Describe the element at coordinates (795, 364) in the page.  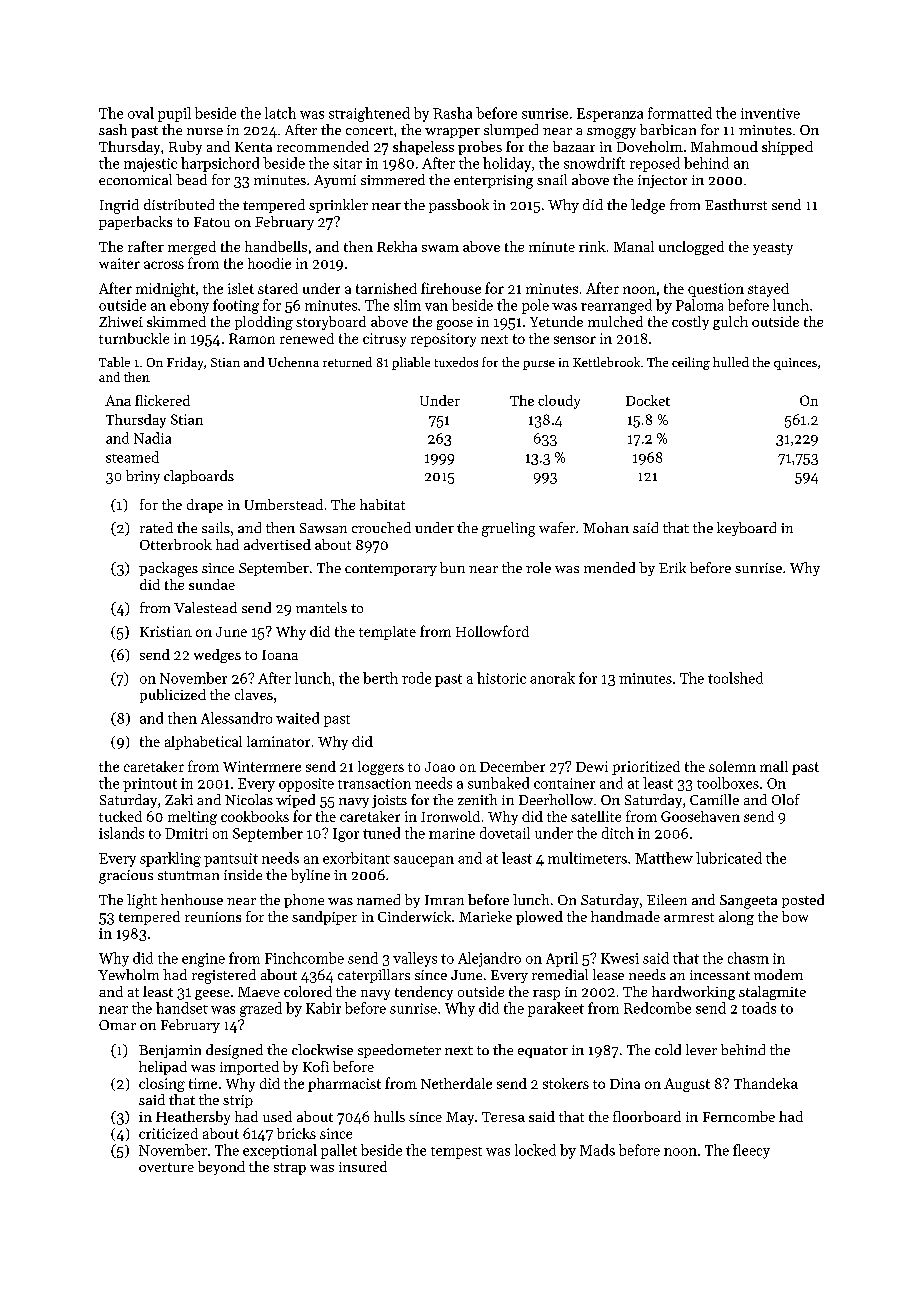
I see `quinces` at that location.
